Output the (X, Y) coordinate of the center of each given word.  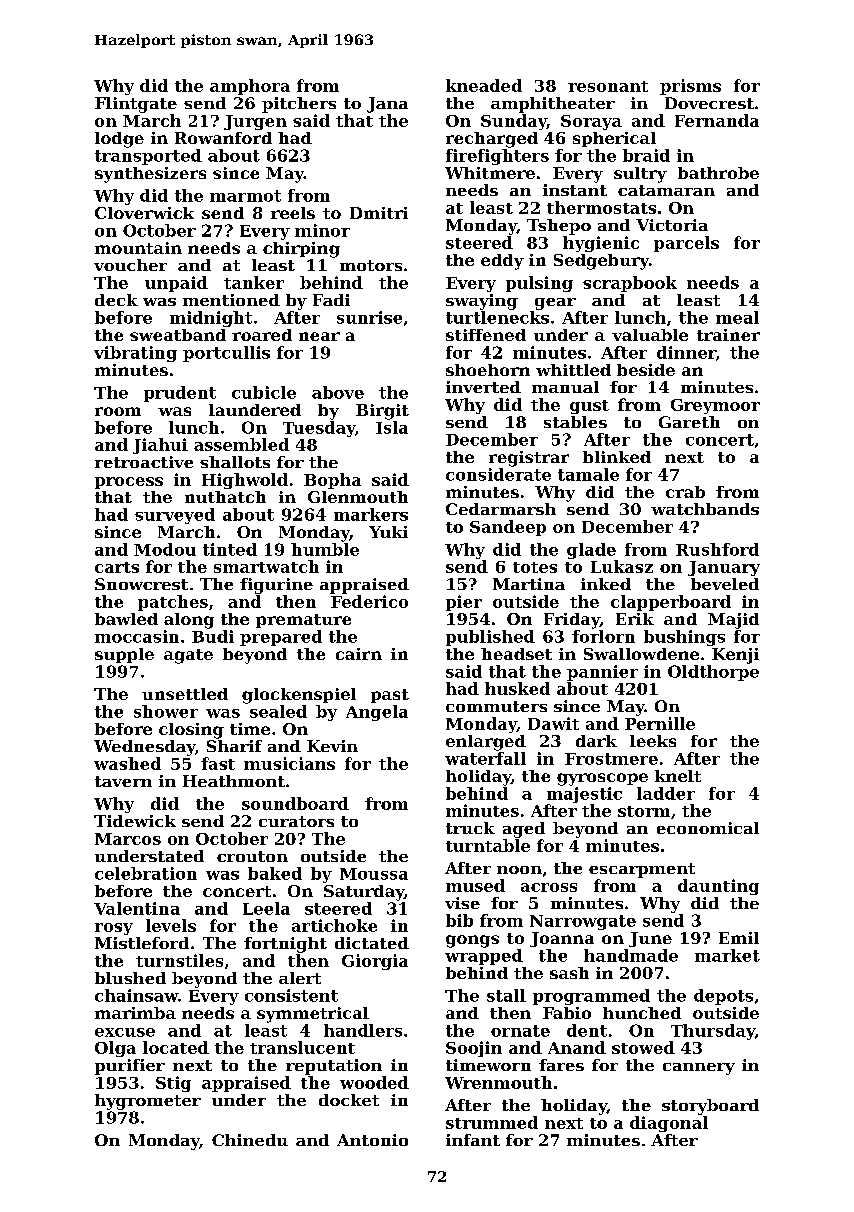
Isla (392, 427)
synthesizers (150, 175)
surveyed (175, 516)
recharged (492, 140)
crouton (252, 856)
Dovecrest (709, 103)
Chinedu (250, 1140)
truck (470, 828)
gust (589, 407)
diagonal (669, 1124)
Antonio (372, 1140)
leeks (653, 741)
